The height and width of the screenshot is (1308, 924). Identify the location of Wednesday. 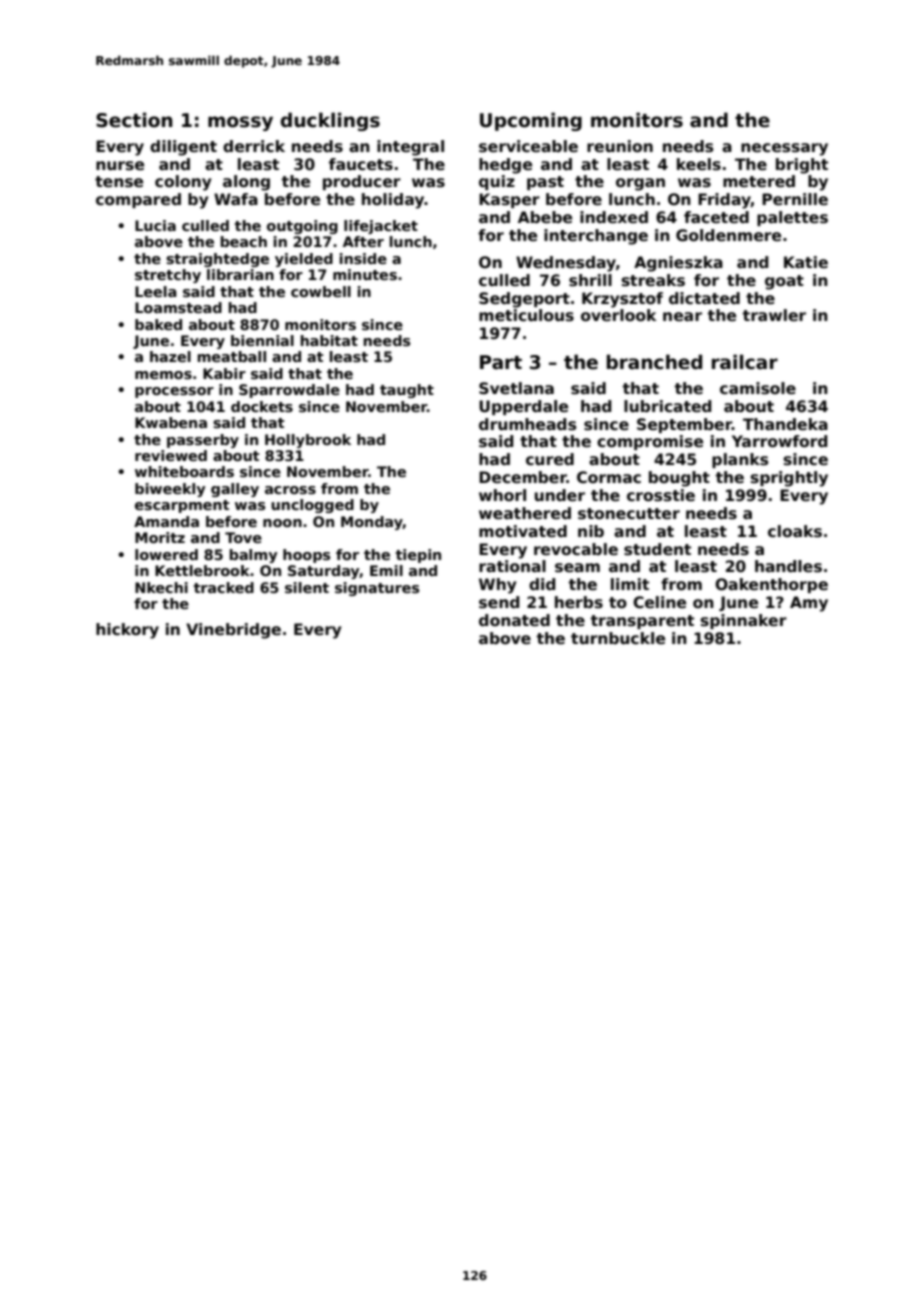
(566, 264).
